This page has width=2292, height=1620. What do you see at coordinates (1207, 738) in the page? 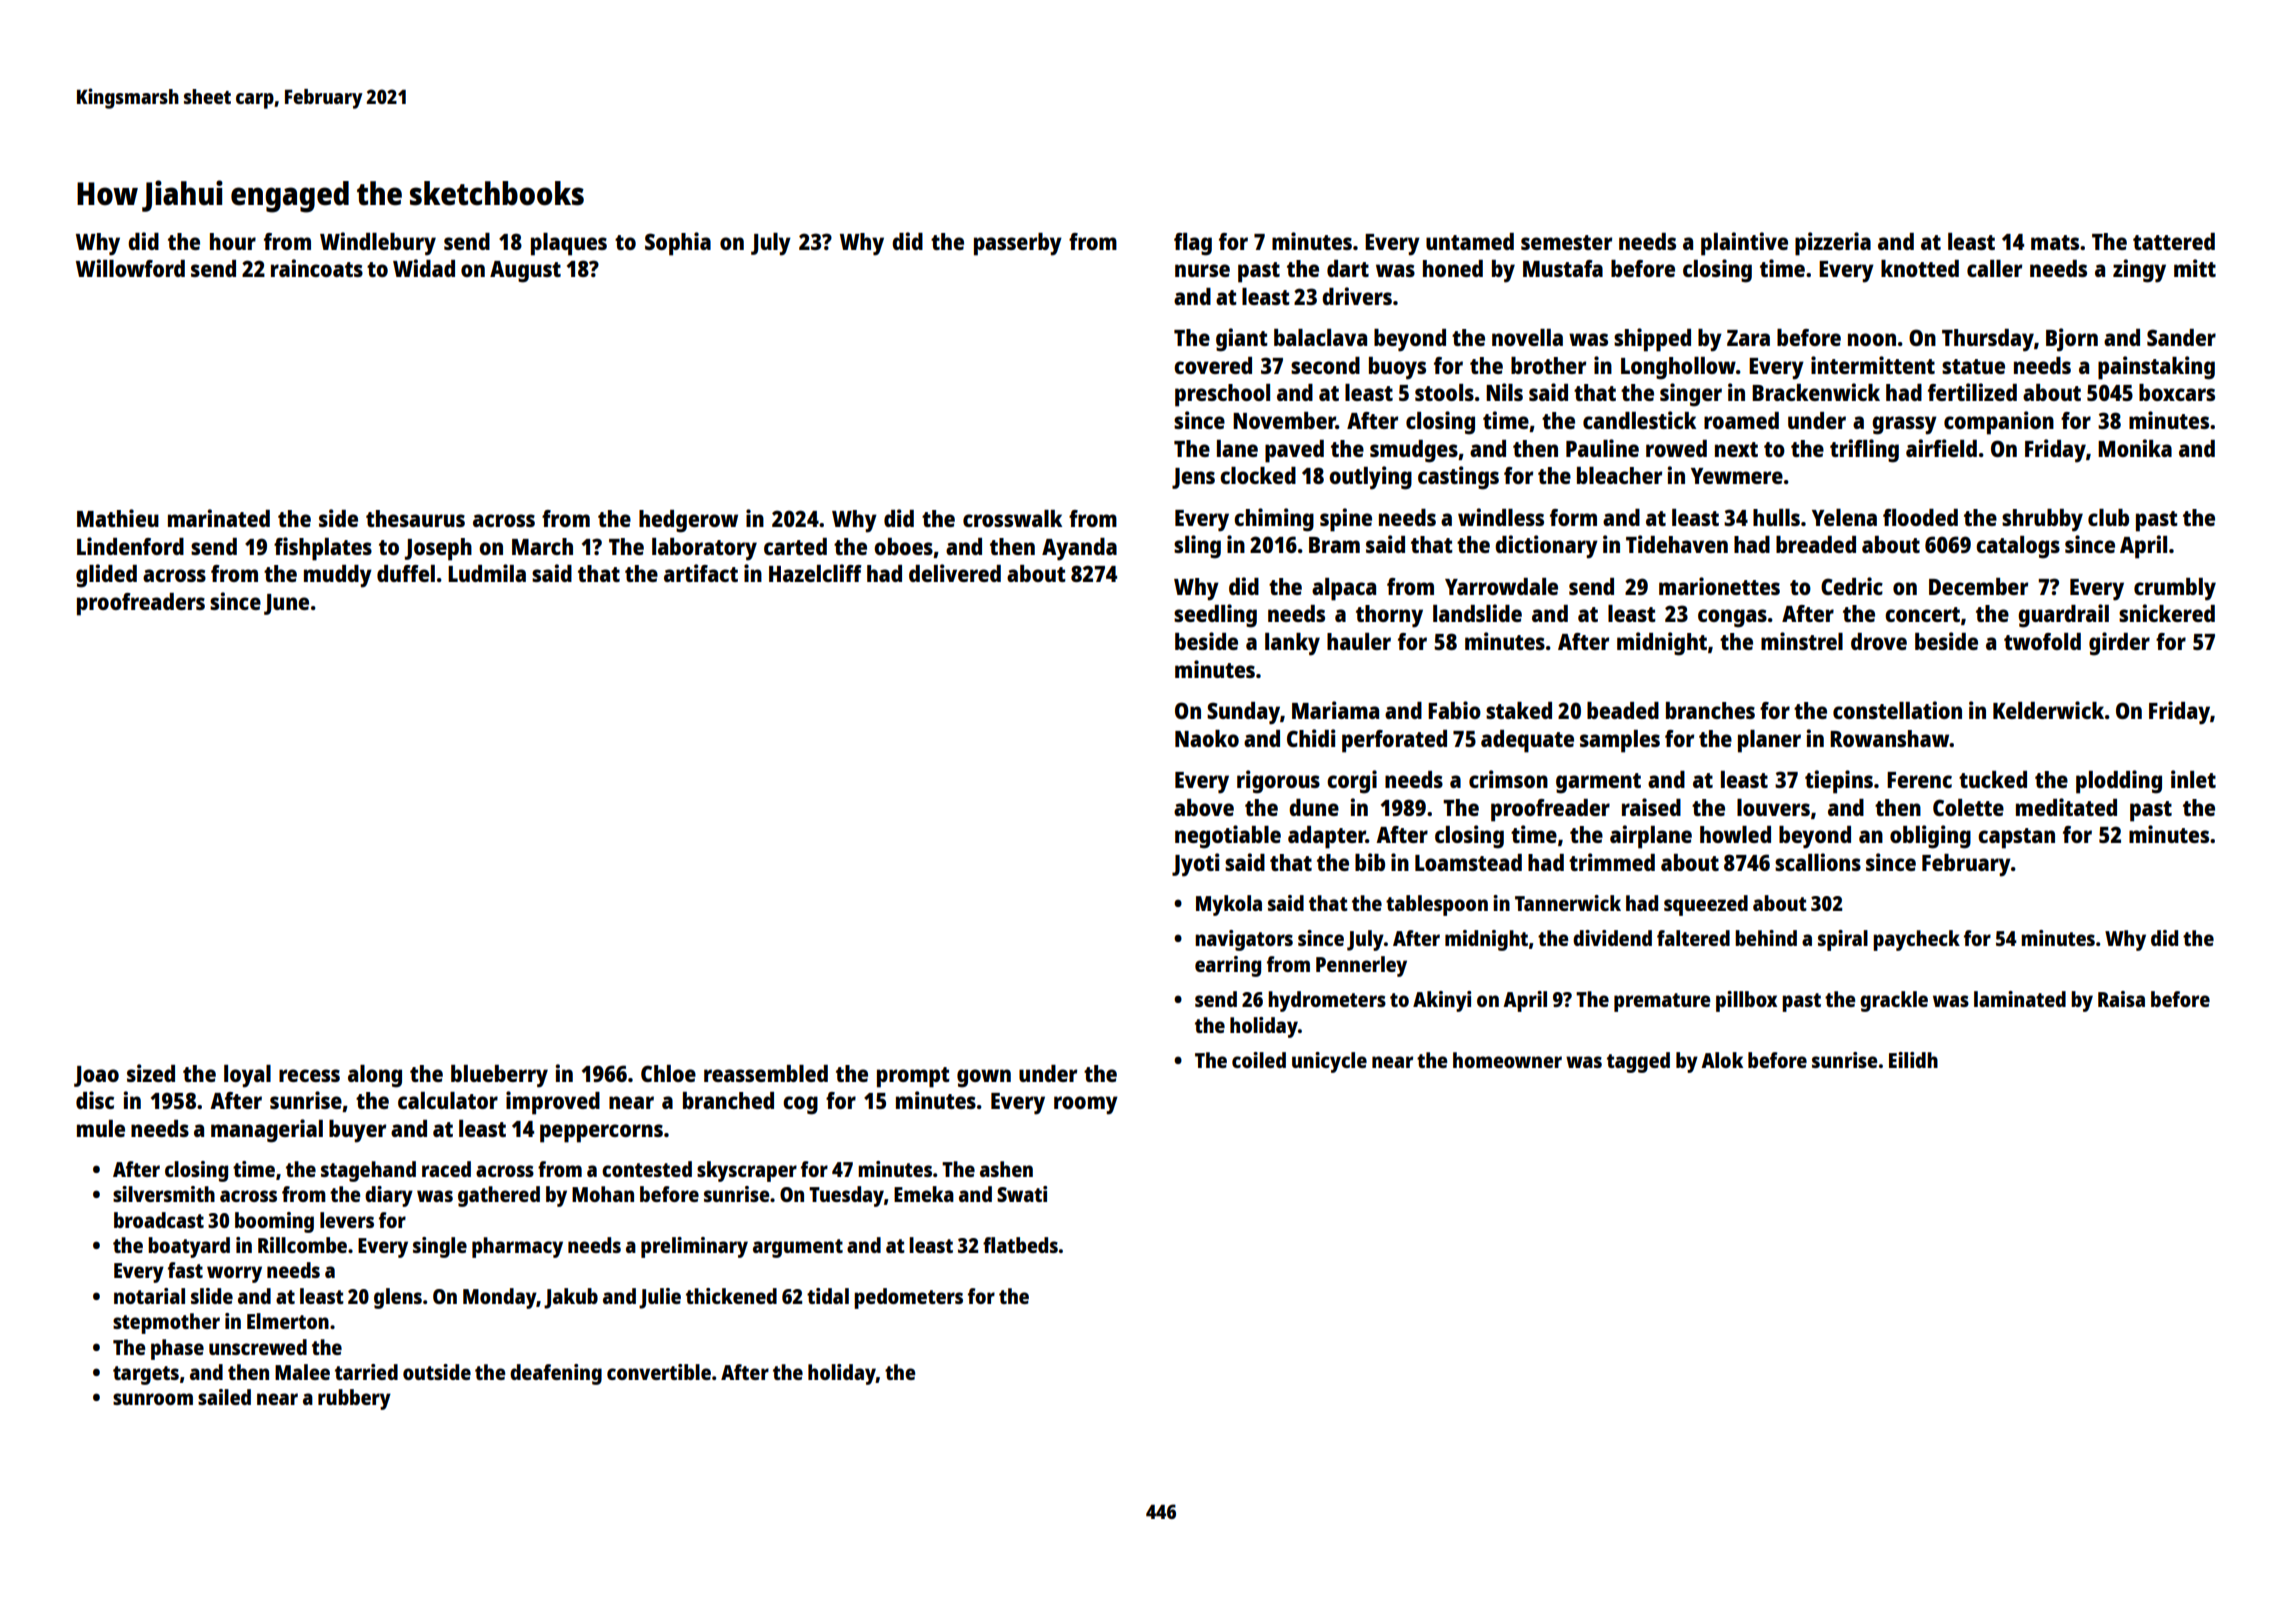
I see `Naoko` at bounding box center [1207, 738].
